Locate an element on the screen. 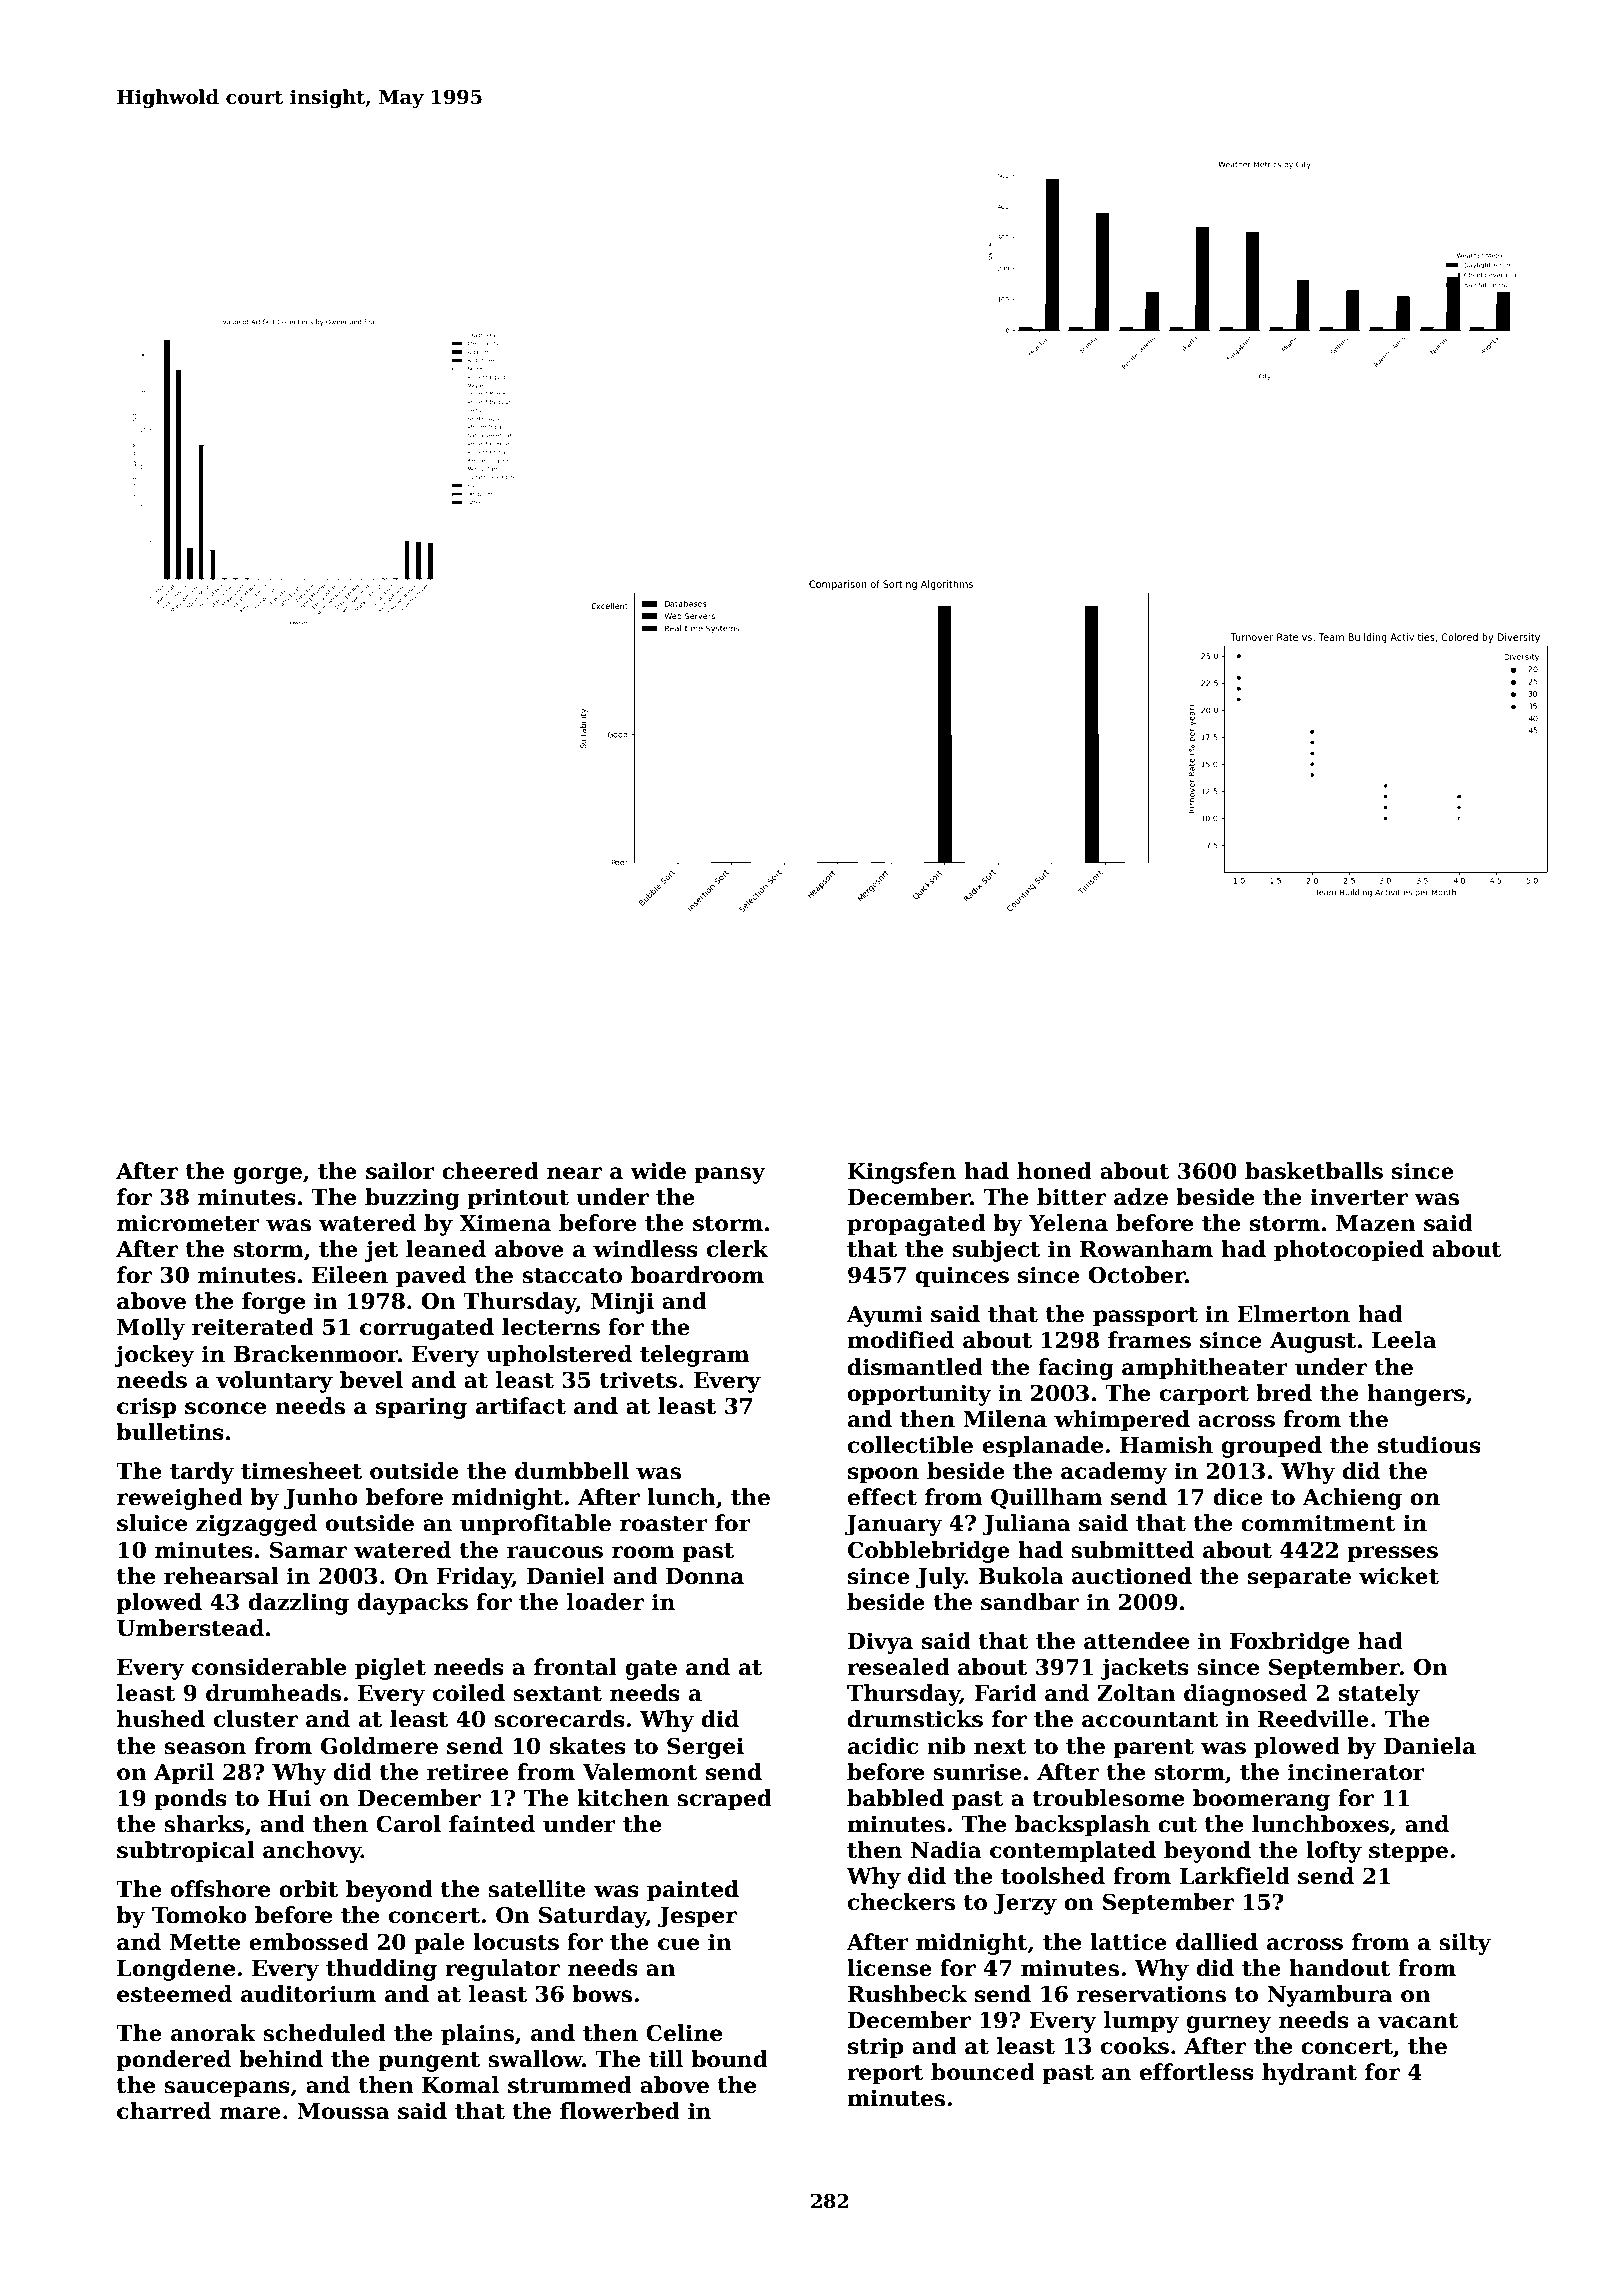  upholstered is located at coordinates (559, 1356).
